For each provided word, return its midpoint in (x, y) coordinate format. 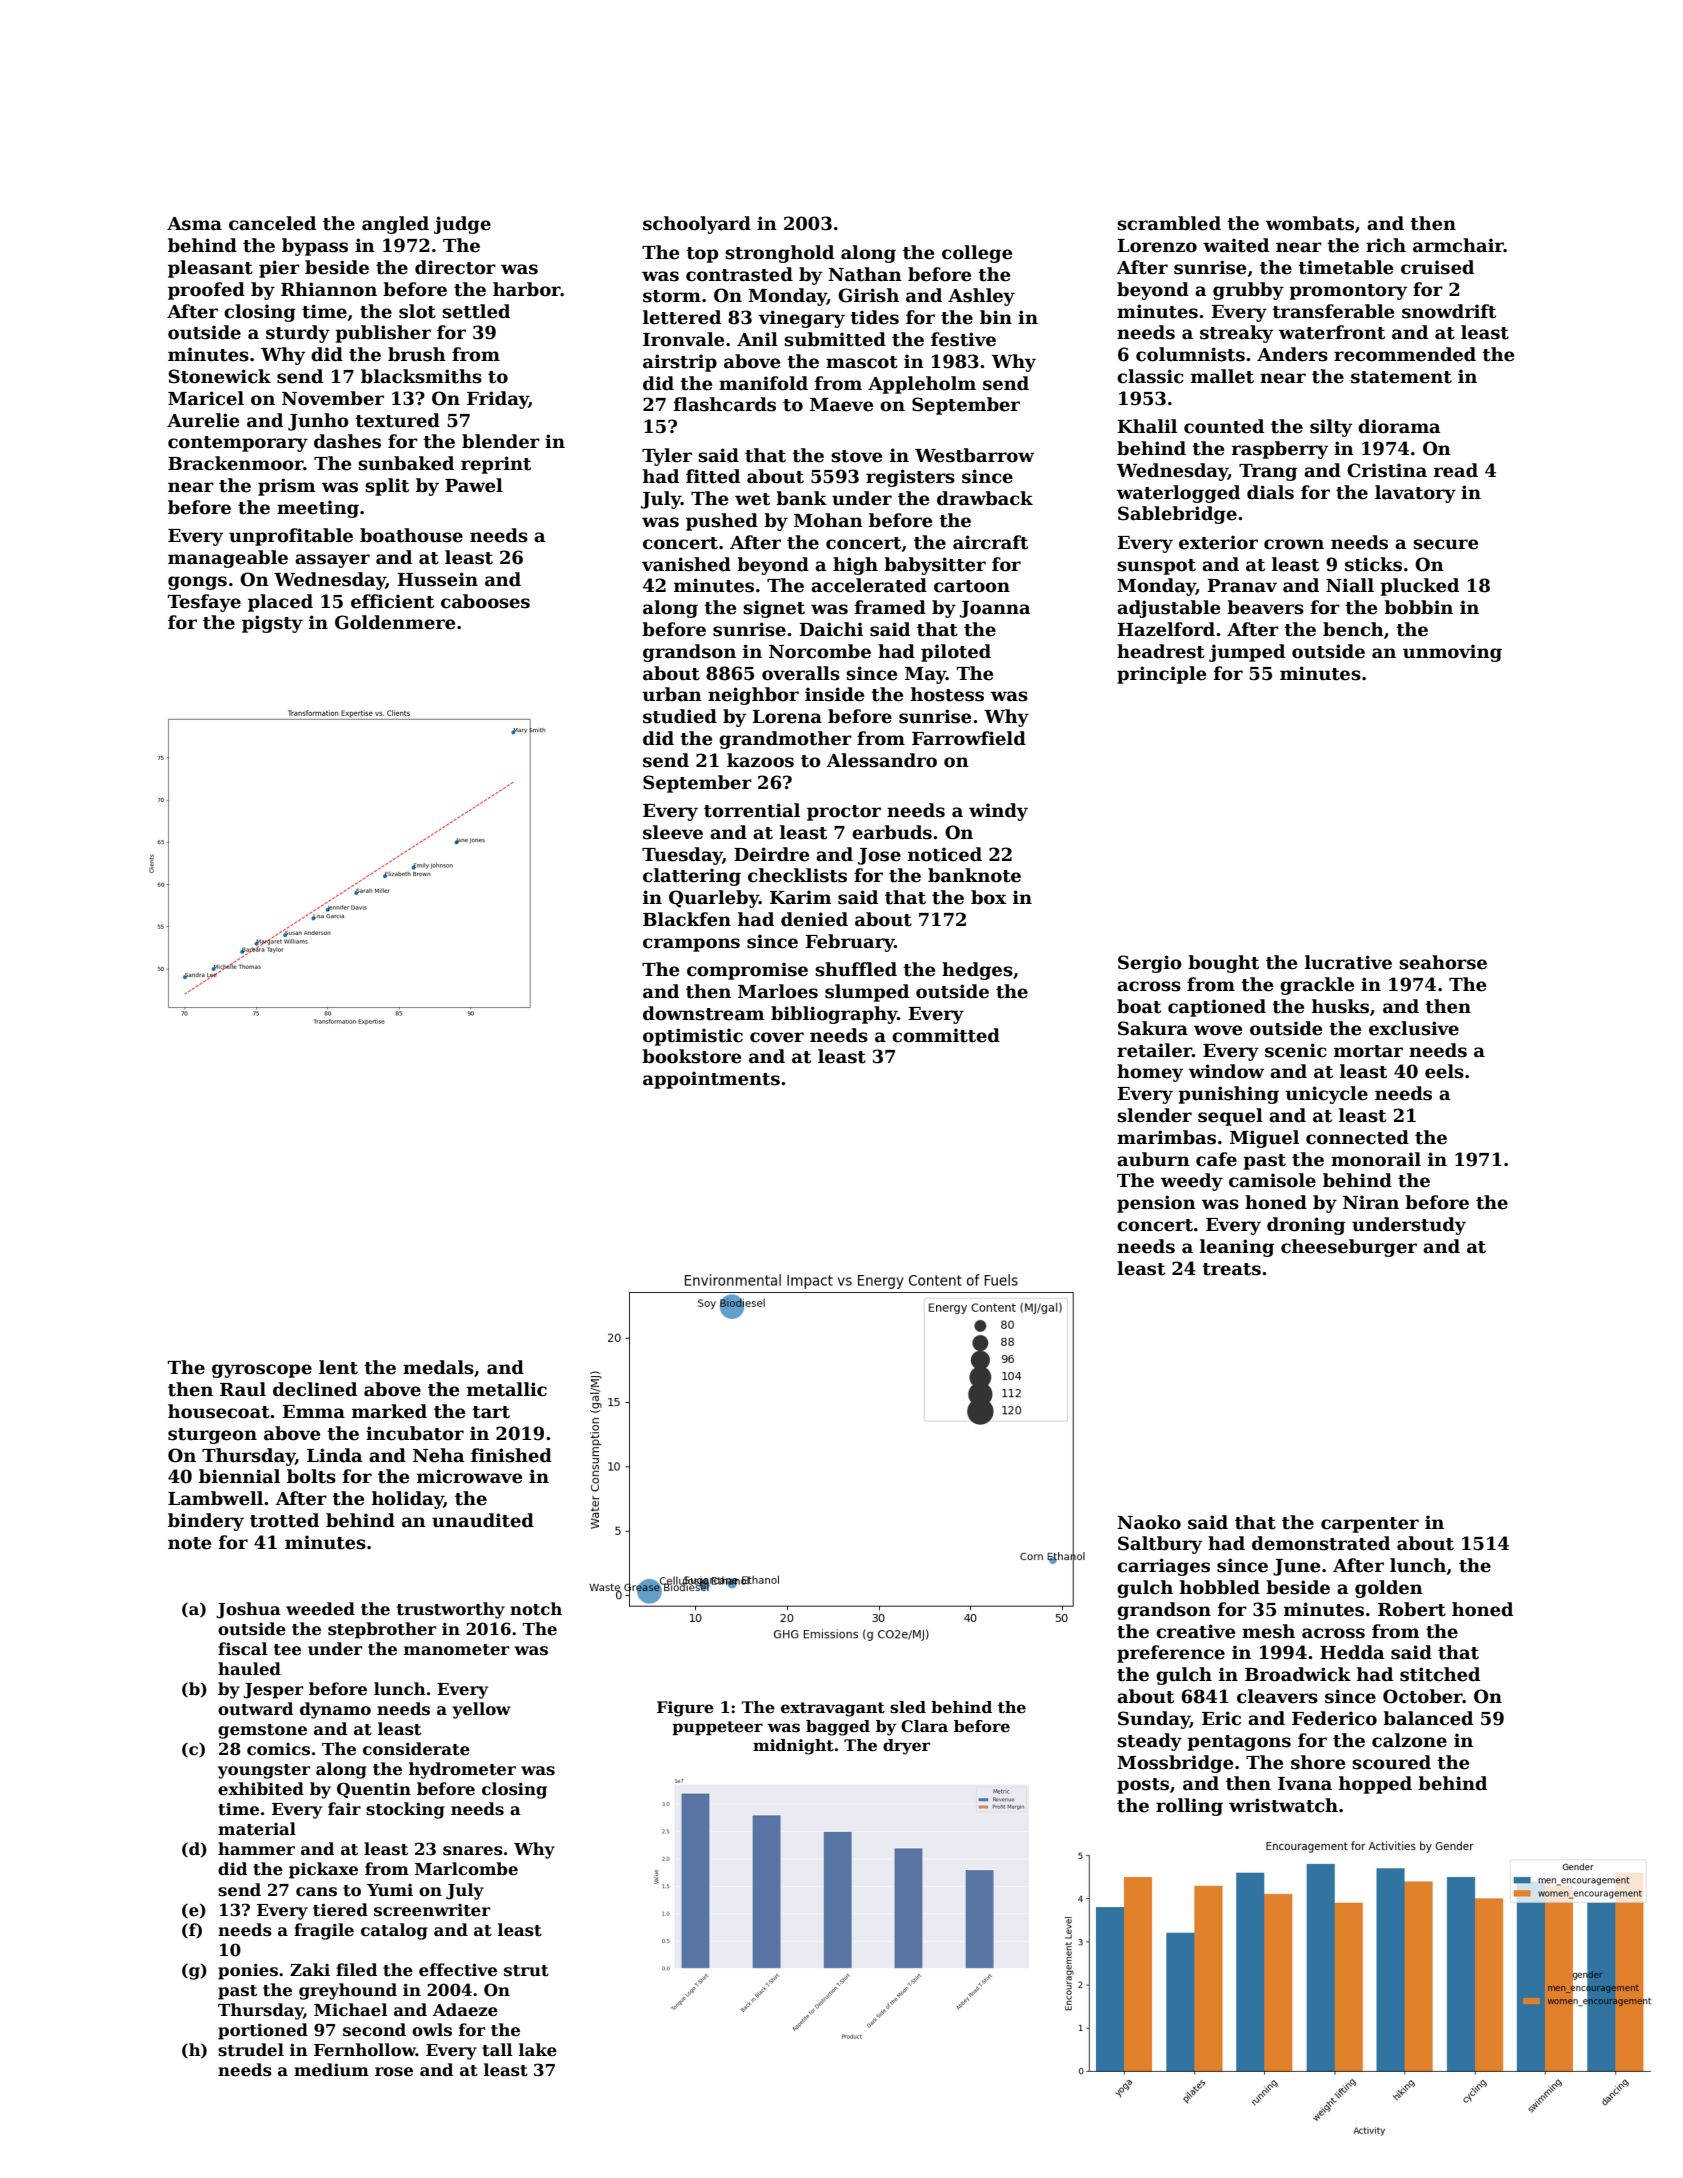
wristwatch (1283, 1805)
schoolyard (697, 225)
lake (538, 2049)
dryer (906, 1747)
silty (1331, 428)
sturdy (298, 334)
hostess (947, 694)
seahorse (1443, 962)
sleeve (673, 832)
